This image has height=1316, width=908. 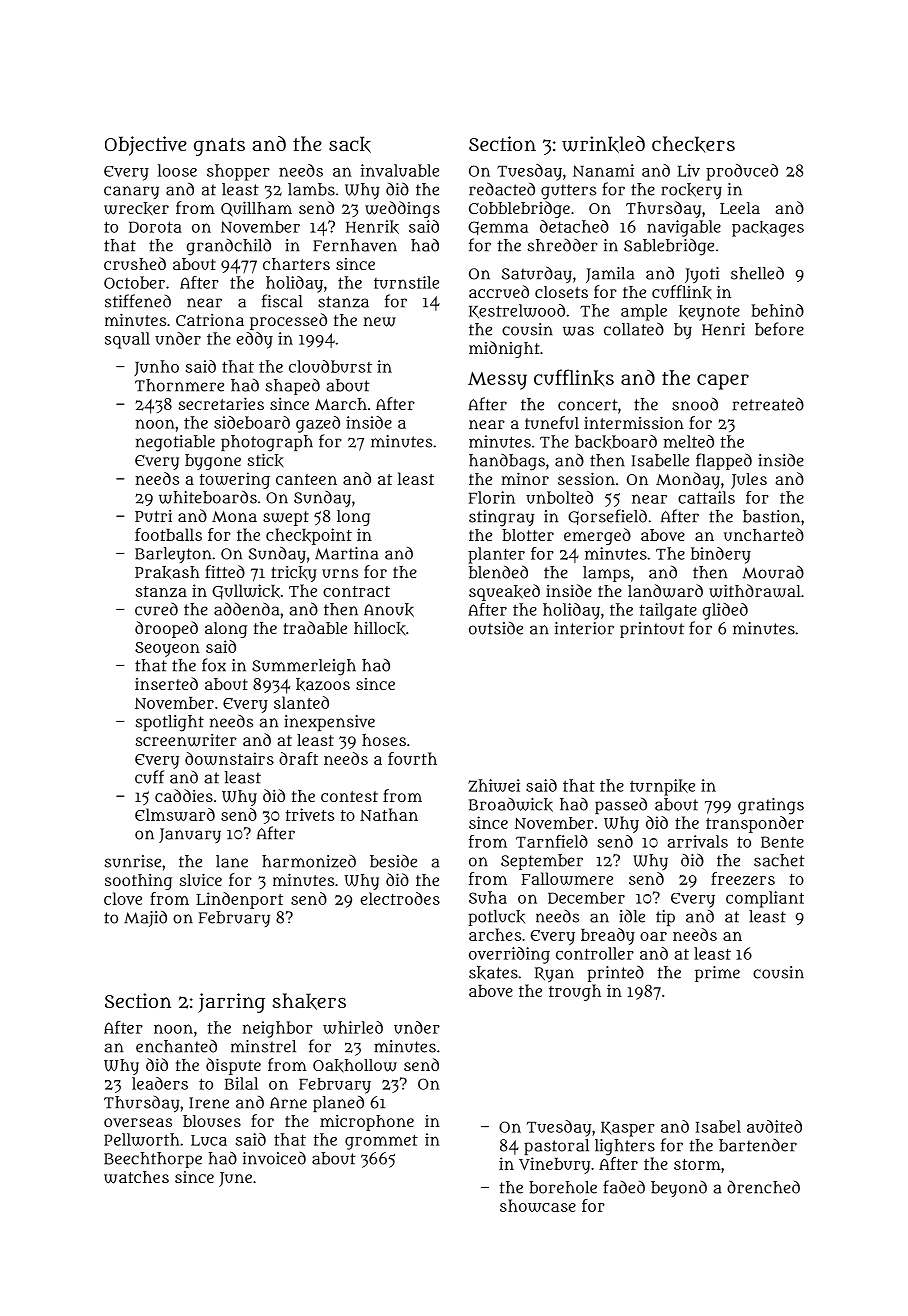 What do you see at coordinates (652, 630) in the image?
I see `printout` at bounding box center [652, 630].
